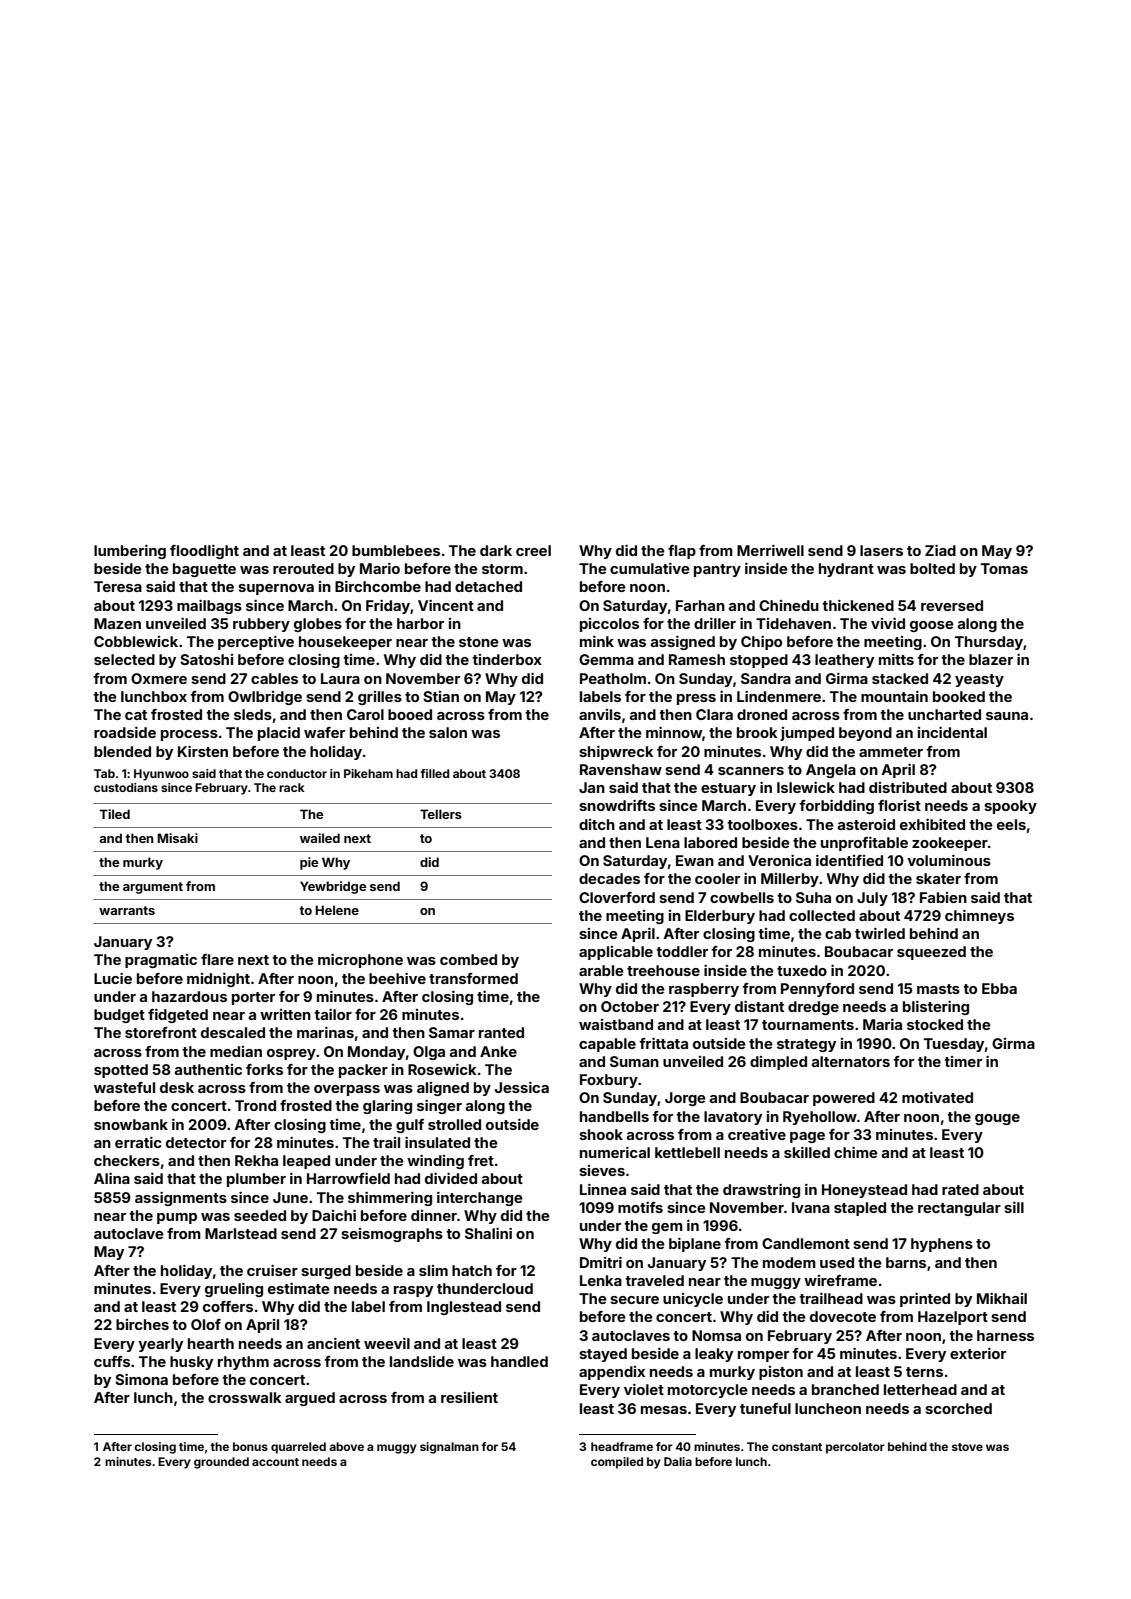 Image resolution: width=1131 pixels, height=1599 pixels. What do you see at coordinates (437, 1142) in the page?
I see `insulated` at bounding box center [437, 1142].
